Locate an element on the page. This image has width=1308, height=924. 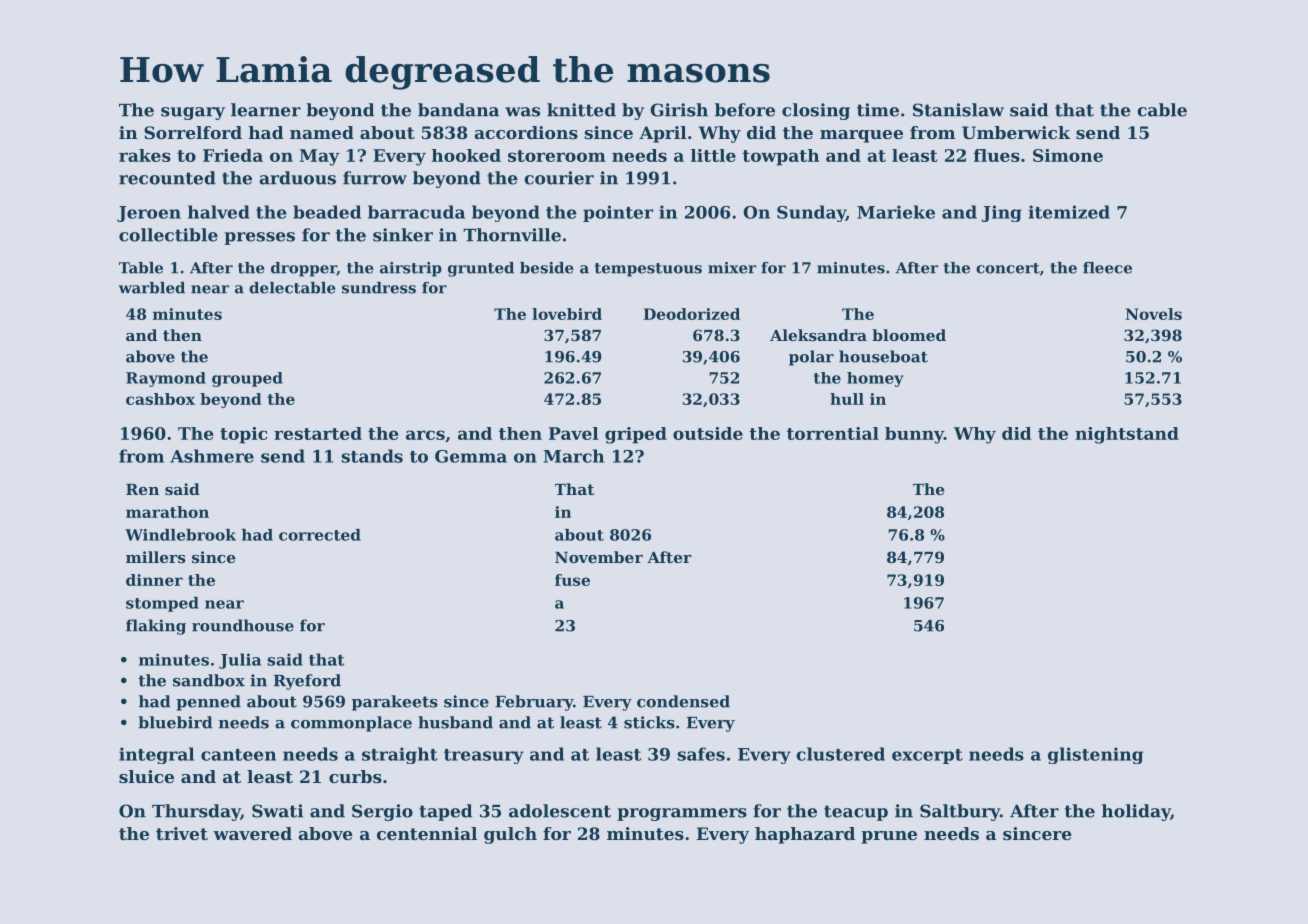
Sunday is located at coordinates (811, 213).
